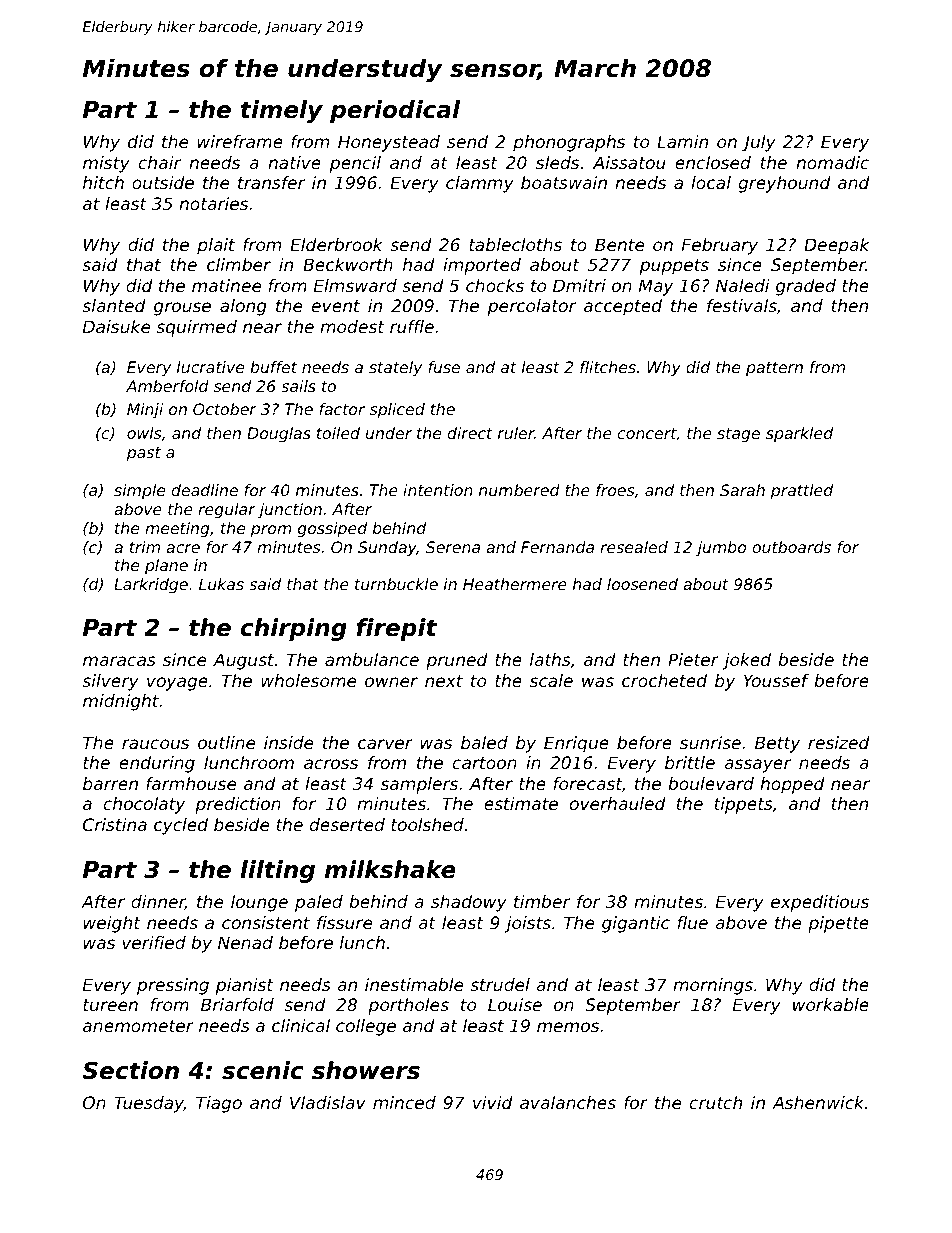  I want to click on July, so click(759, 143).
